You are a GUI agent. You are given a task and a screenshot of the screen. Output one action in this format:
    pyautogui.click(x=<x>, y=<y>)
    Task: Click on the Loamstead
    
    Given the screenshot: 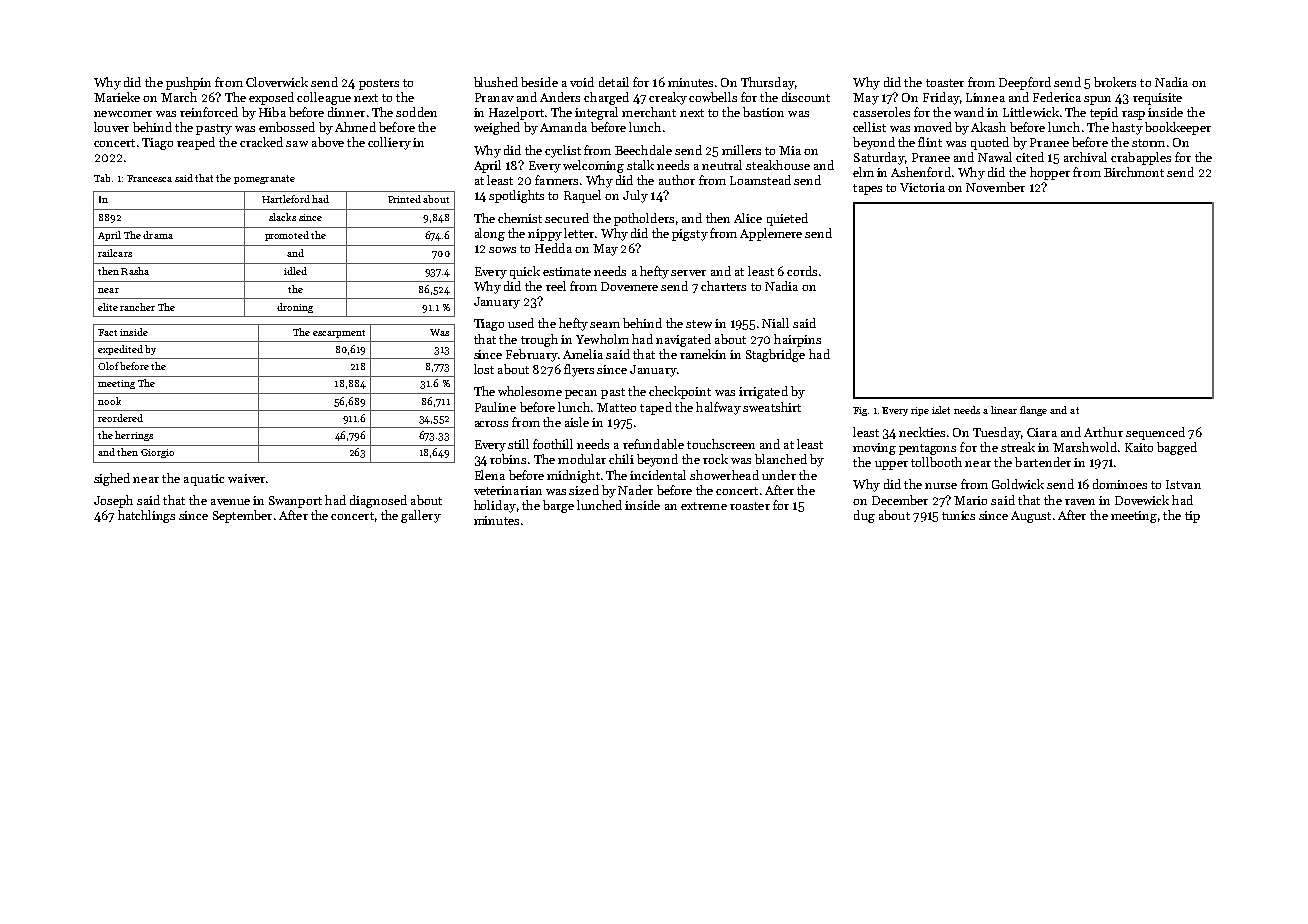 What is the action you would take?
    pyautogui.click(x=760, y=180)
